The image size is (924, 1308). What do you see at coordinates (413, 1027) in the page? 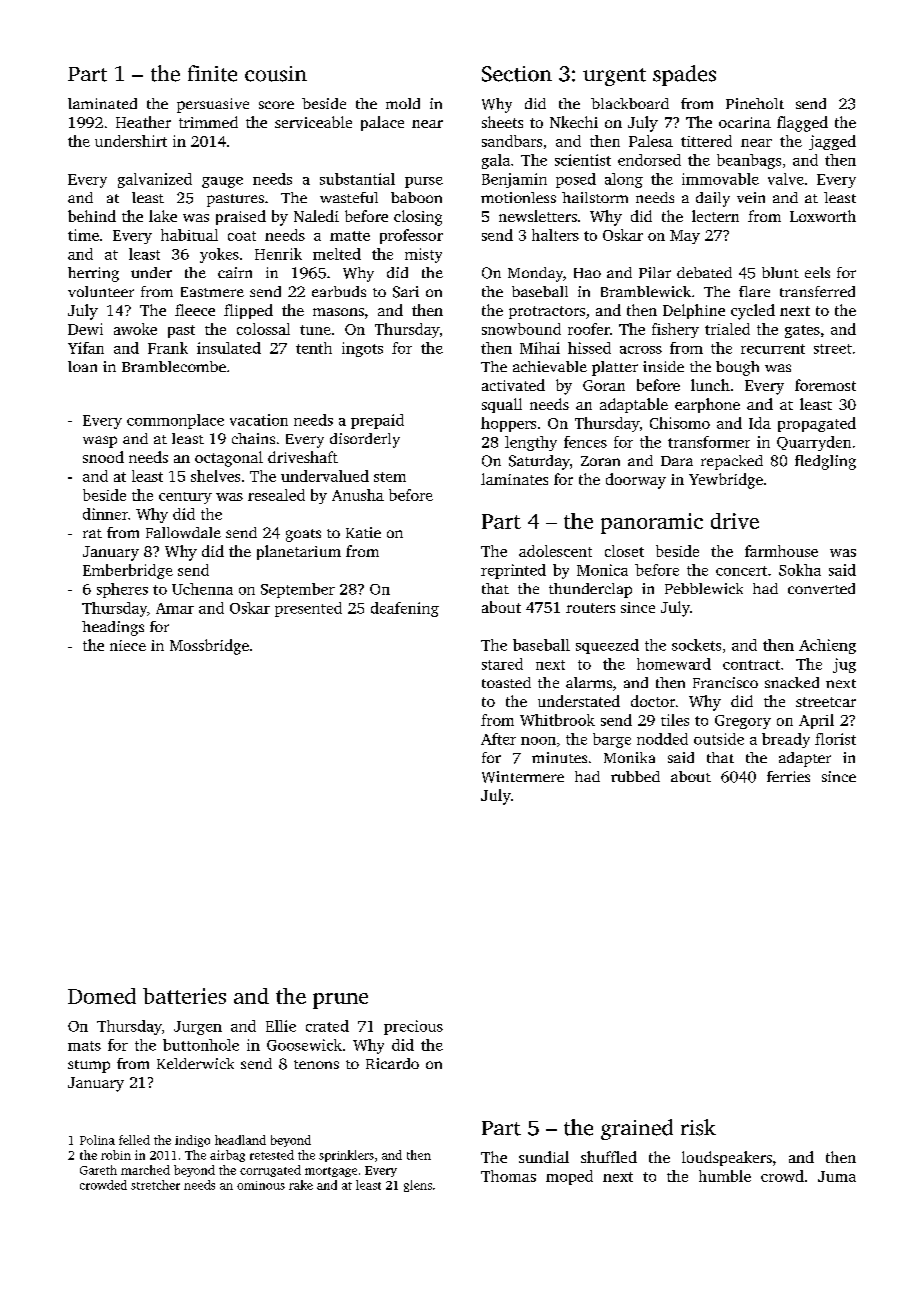
I see `precious` at bounding box center [413, 1027].
